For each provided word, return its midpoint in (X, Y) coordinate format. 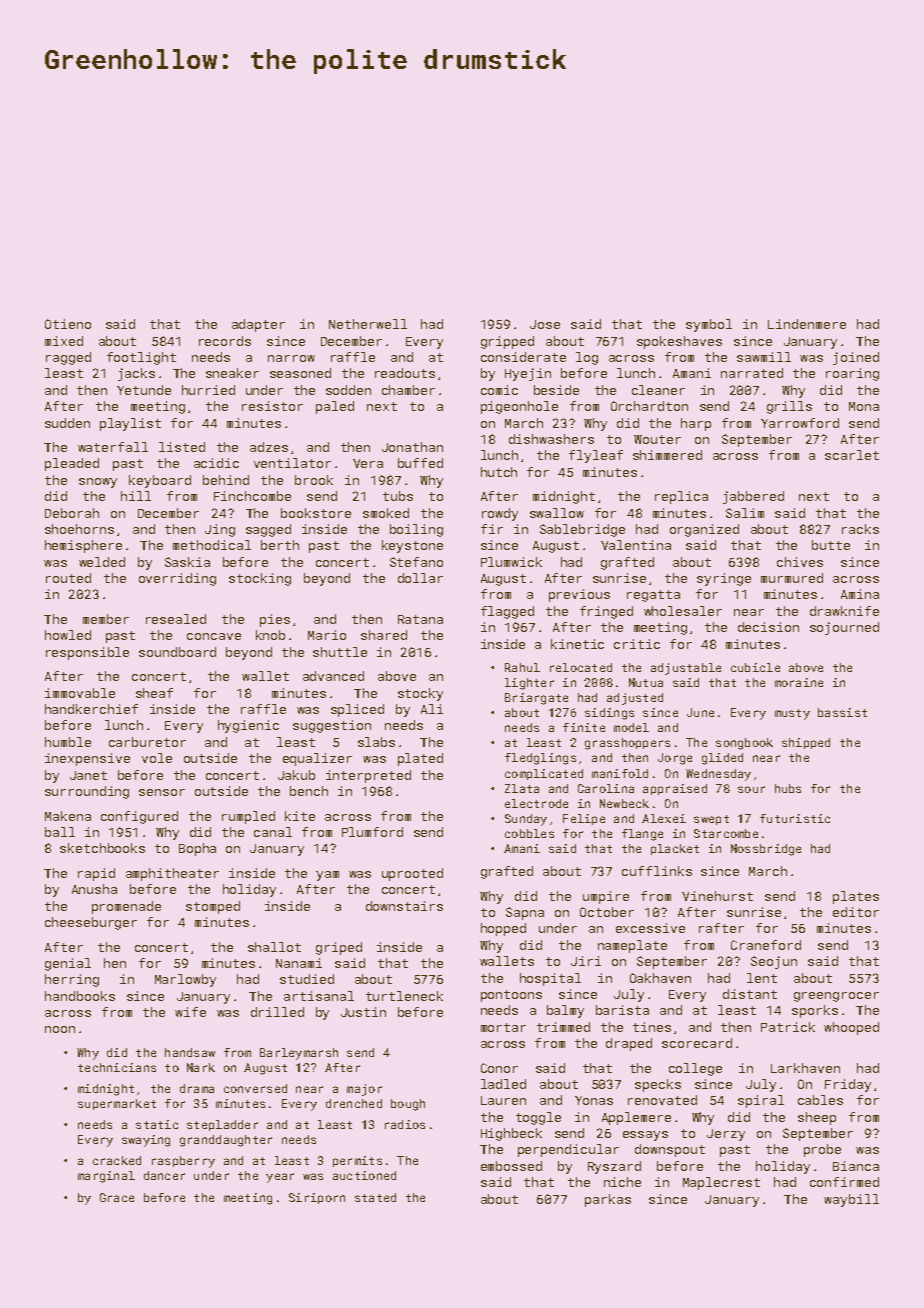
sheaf (154, 693)
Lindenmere (807, 324)
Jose (545, 324)
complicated (544, 774)
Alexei (664, 818)
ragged (68, 358)
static (157, 1124)
